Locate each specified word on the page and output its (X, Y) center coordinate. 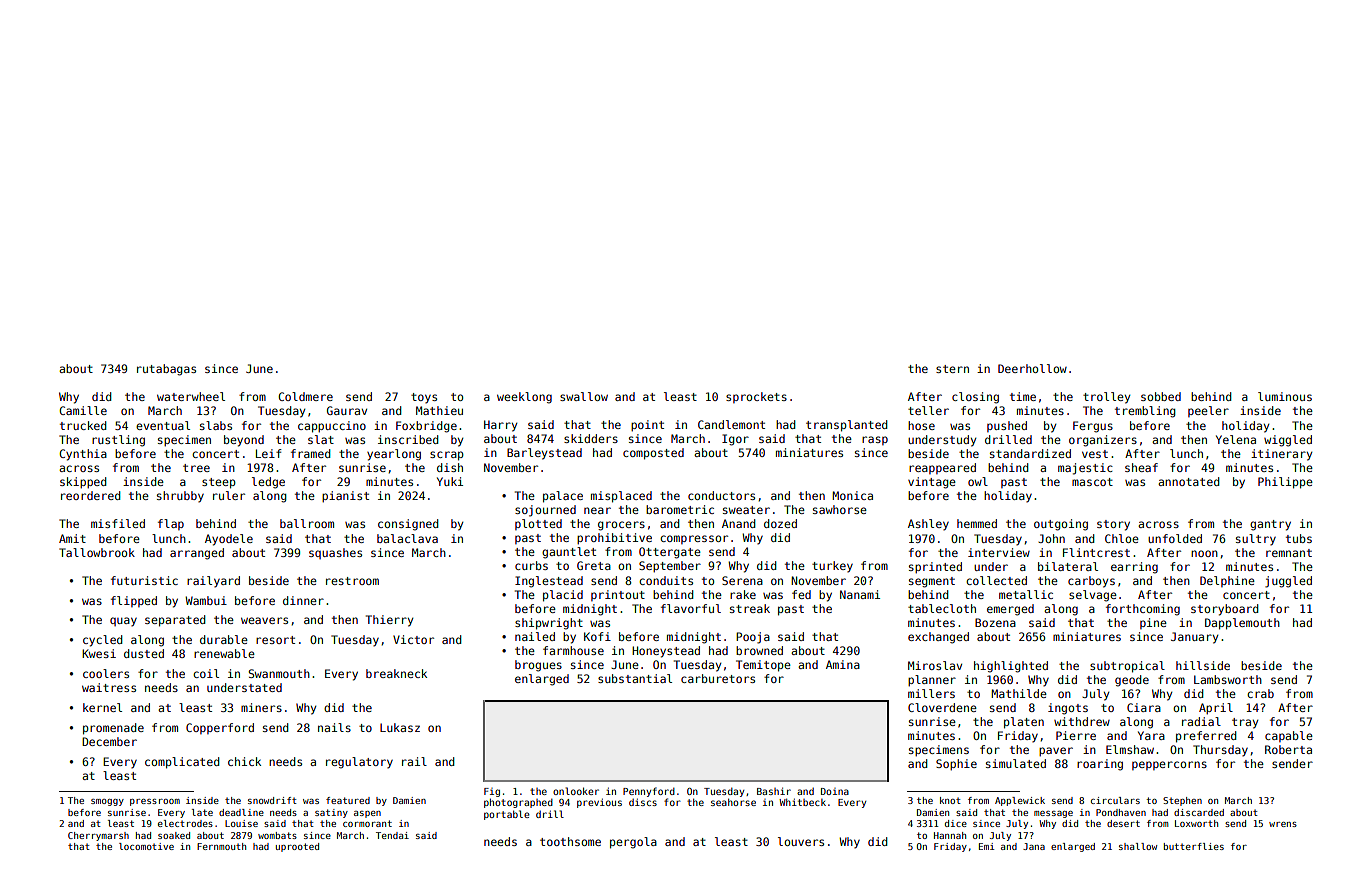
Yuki (450, 481)
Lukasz (400, 727)
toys (424, 398)
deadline (241, 812)
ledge (268, 483)
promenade (113, 729)
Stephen (1182, 801)
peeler (1208, 411)
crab (1260, 693)
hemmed (977, 523)
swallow (584, 396)
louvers (801, 841)
